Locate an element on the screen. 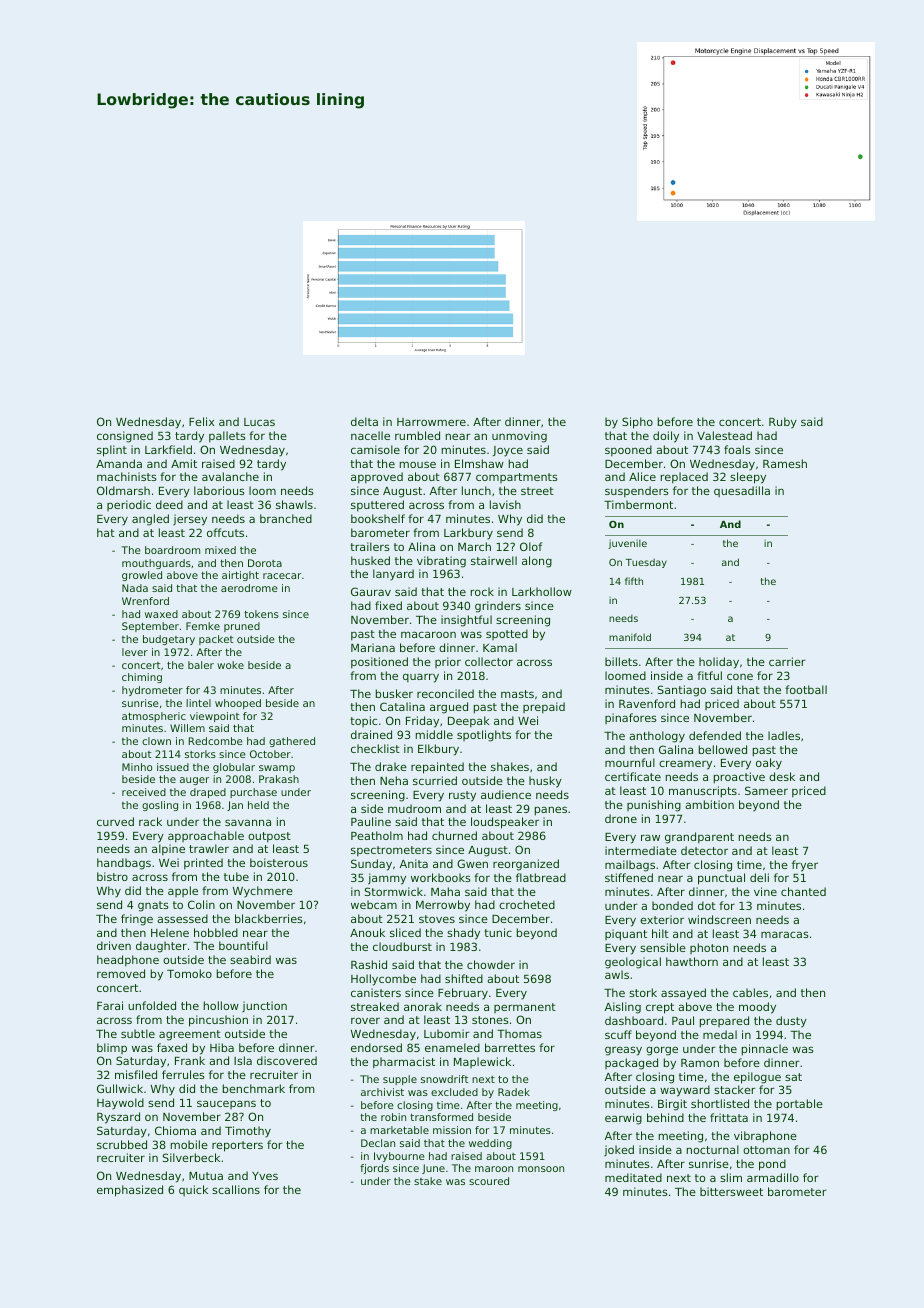 This screenshot has height=1308, width=924. Santiago is located at coordinates (682, 691).
